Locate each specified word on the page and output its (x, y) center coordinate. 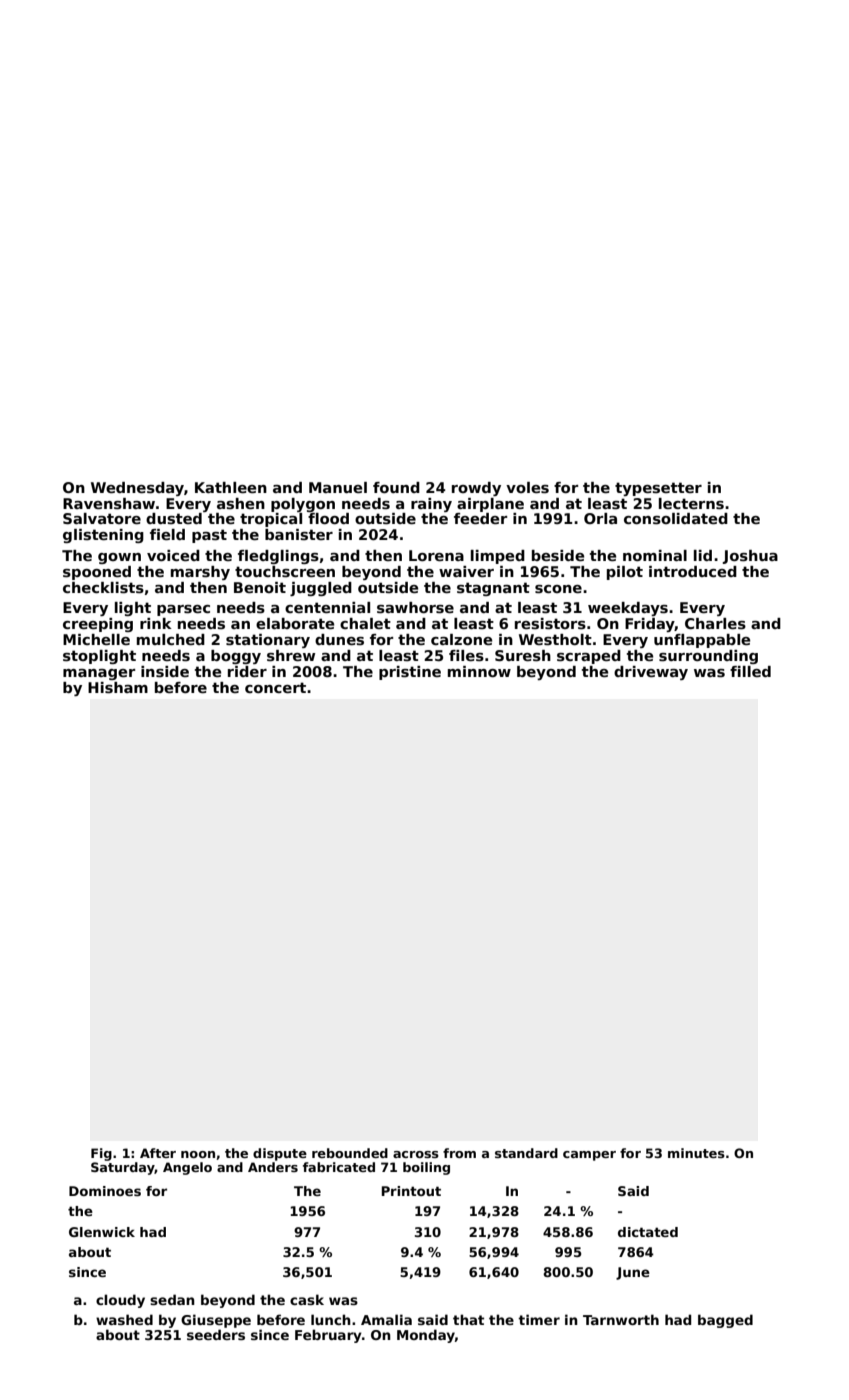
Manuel (338, 487)
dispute (280, 1154)
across (416, 1154)
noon (198, 1154)
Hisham (118, 687)
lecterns (691, 503)
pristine (410, 673)
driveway (651, 673)
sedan (172, 1299)
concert (275, 687)
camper (589, 1156)
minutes (696, 1153)
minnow (479, 671)
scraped (589, 657)
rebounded (350, 1153)
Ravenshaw (109, 504)
